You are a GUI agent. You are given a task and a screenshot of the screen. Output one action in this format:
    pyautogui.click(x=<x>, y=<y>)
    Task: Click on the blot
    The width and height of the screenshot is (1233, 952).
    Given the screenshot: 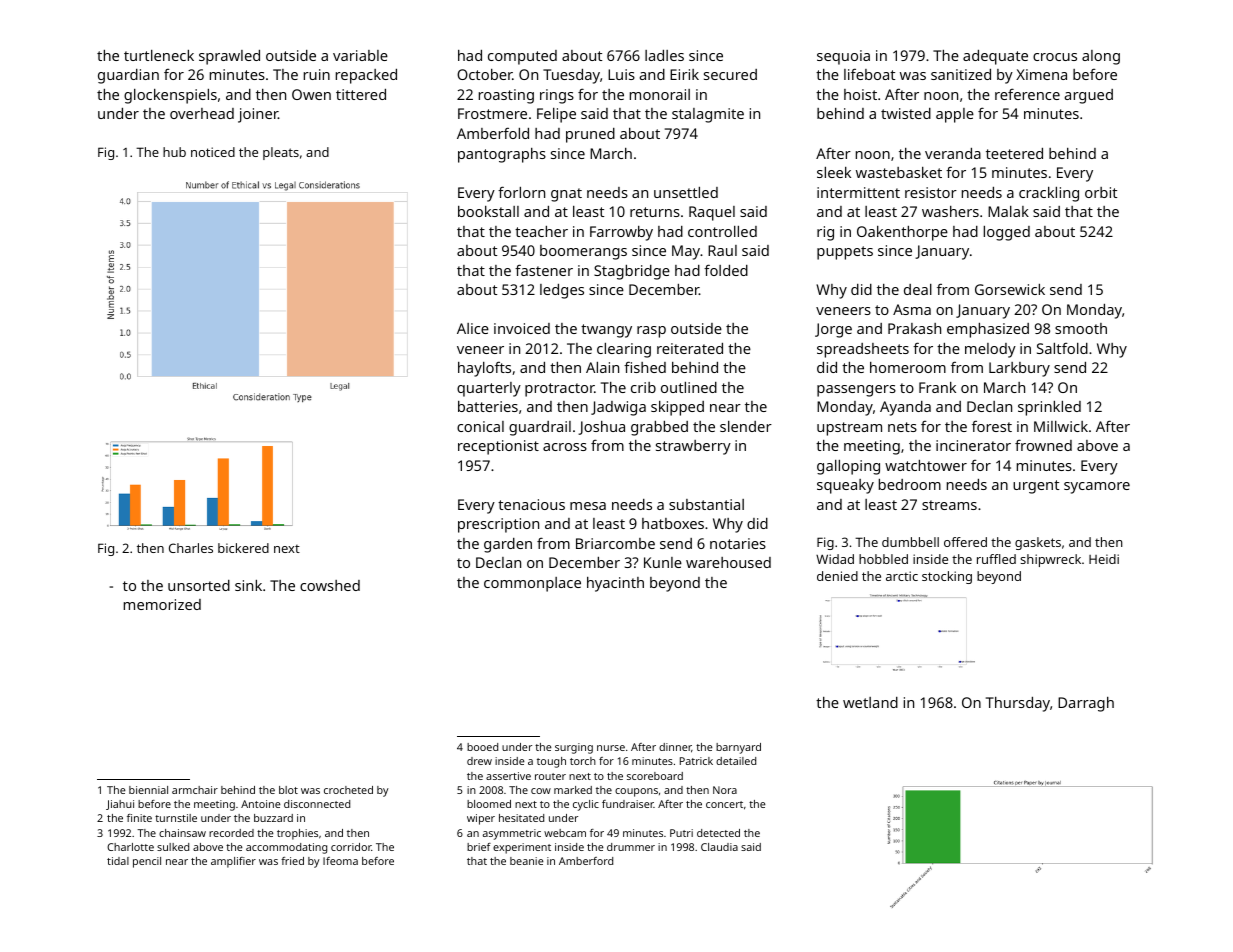 What is the action you would take?
    pyautogui.click(x=288, y=790)
